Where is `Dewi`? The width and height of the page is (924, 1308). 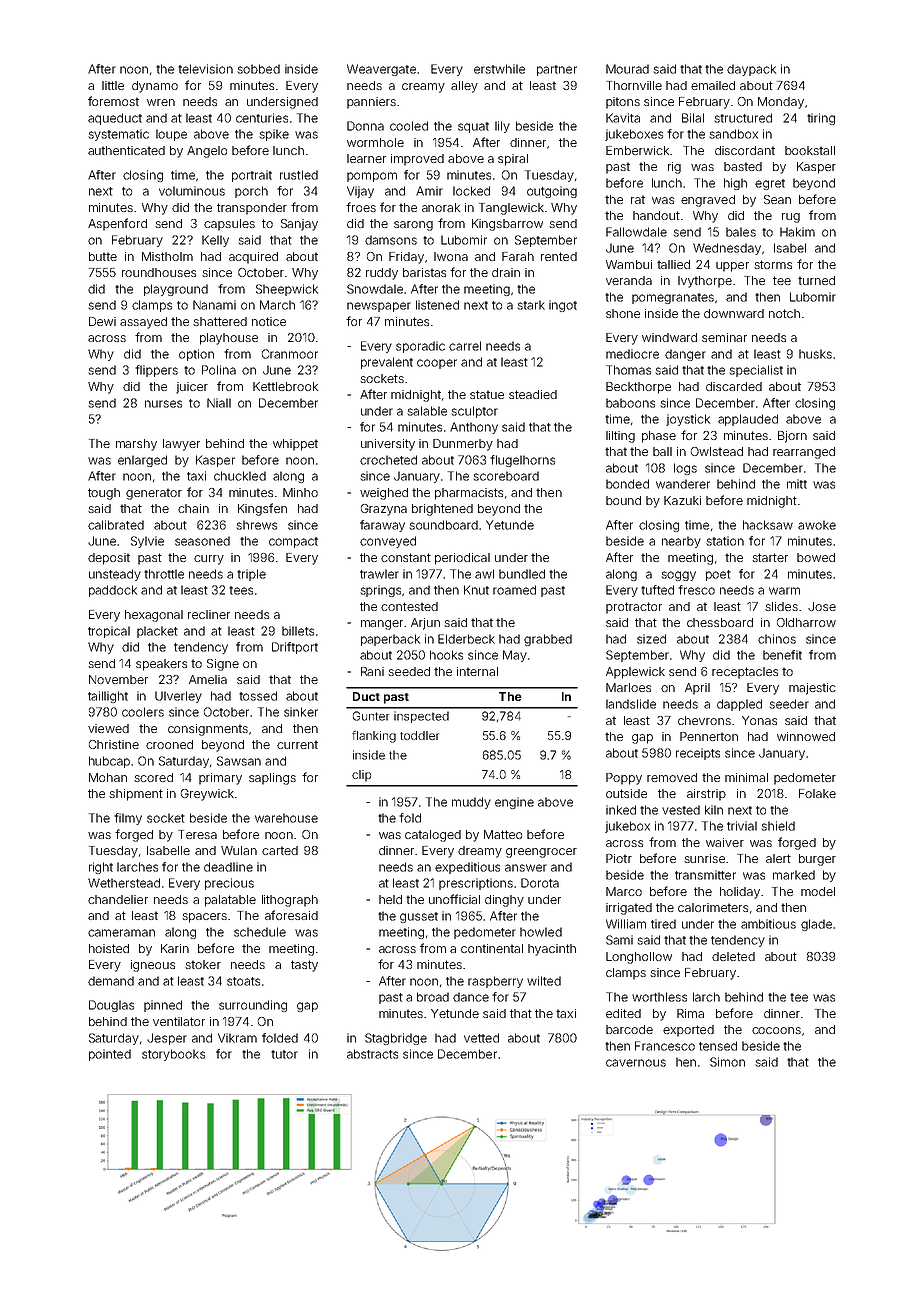
Dewi is located at coordinates (102, 321).
